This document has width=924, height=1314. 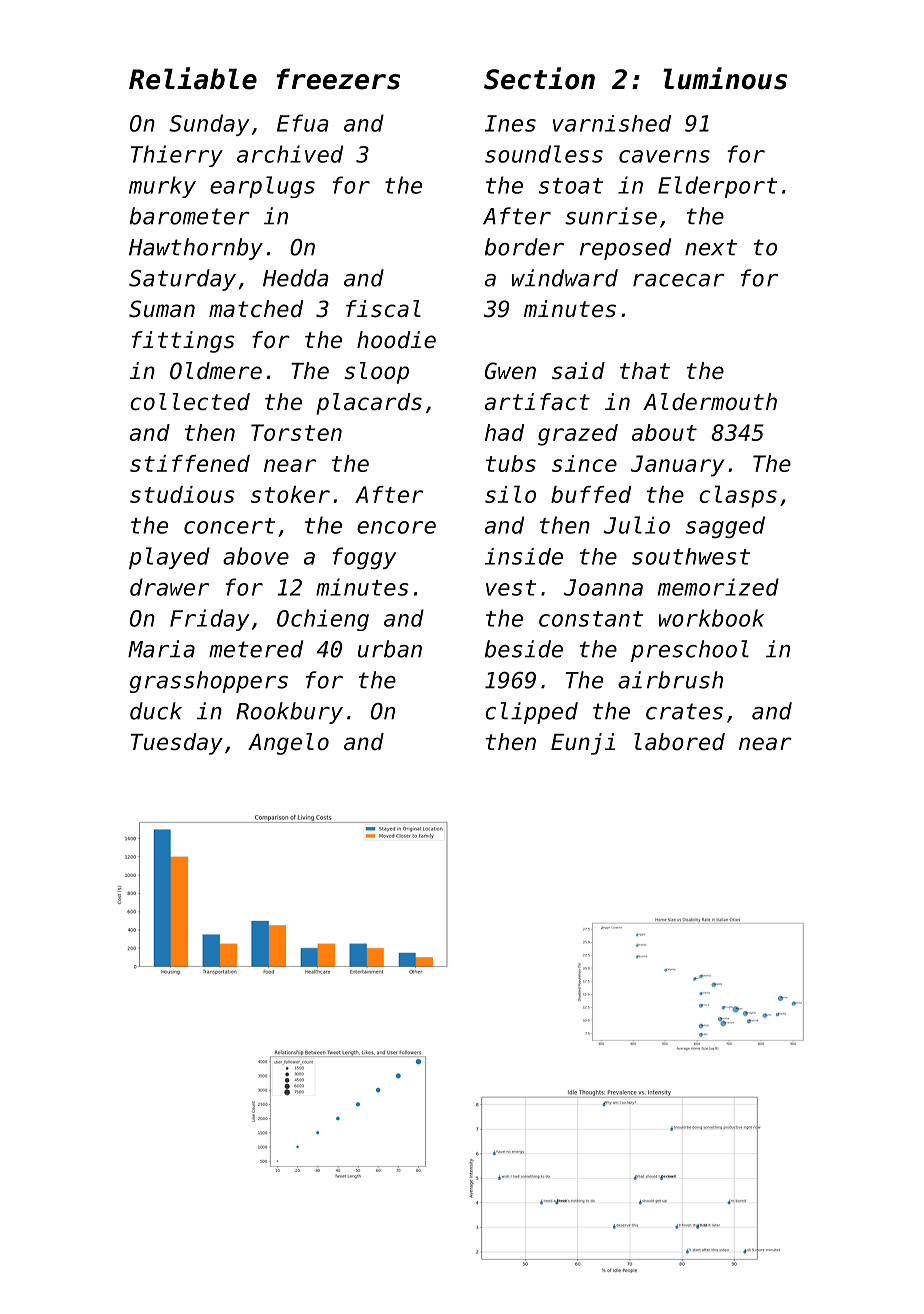 What do you see at coordinates (288, 744) in the document?
I see `Angelo` at bounding box center [288, 744].
